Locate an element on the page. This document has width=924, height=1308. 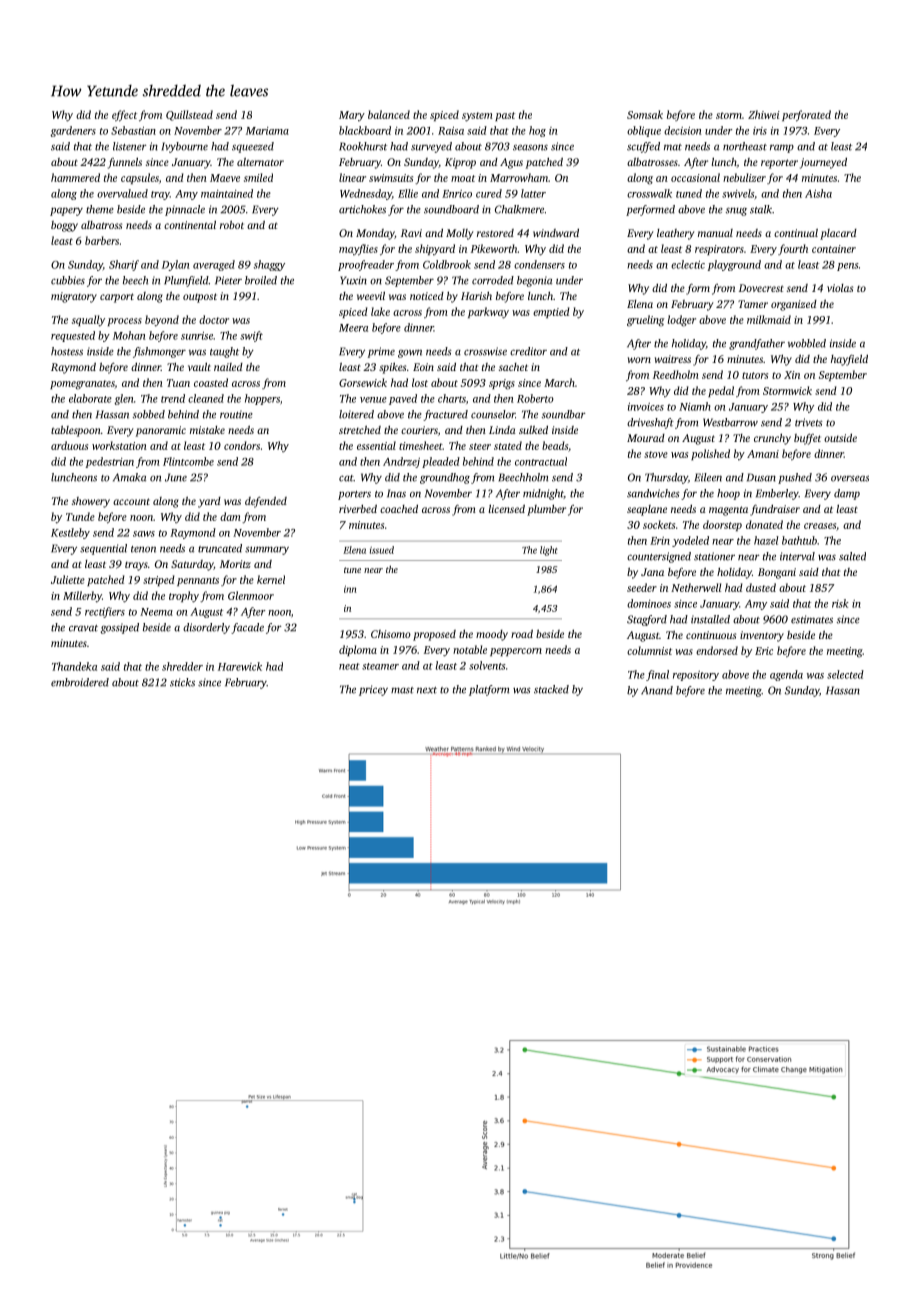
pedestrian is located at coordinates (109, 462).
